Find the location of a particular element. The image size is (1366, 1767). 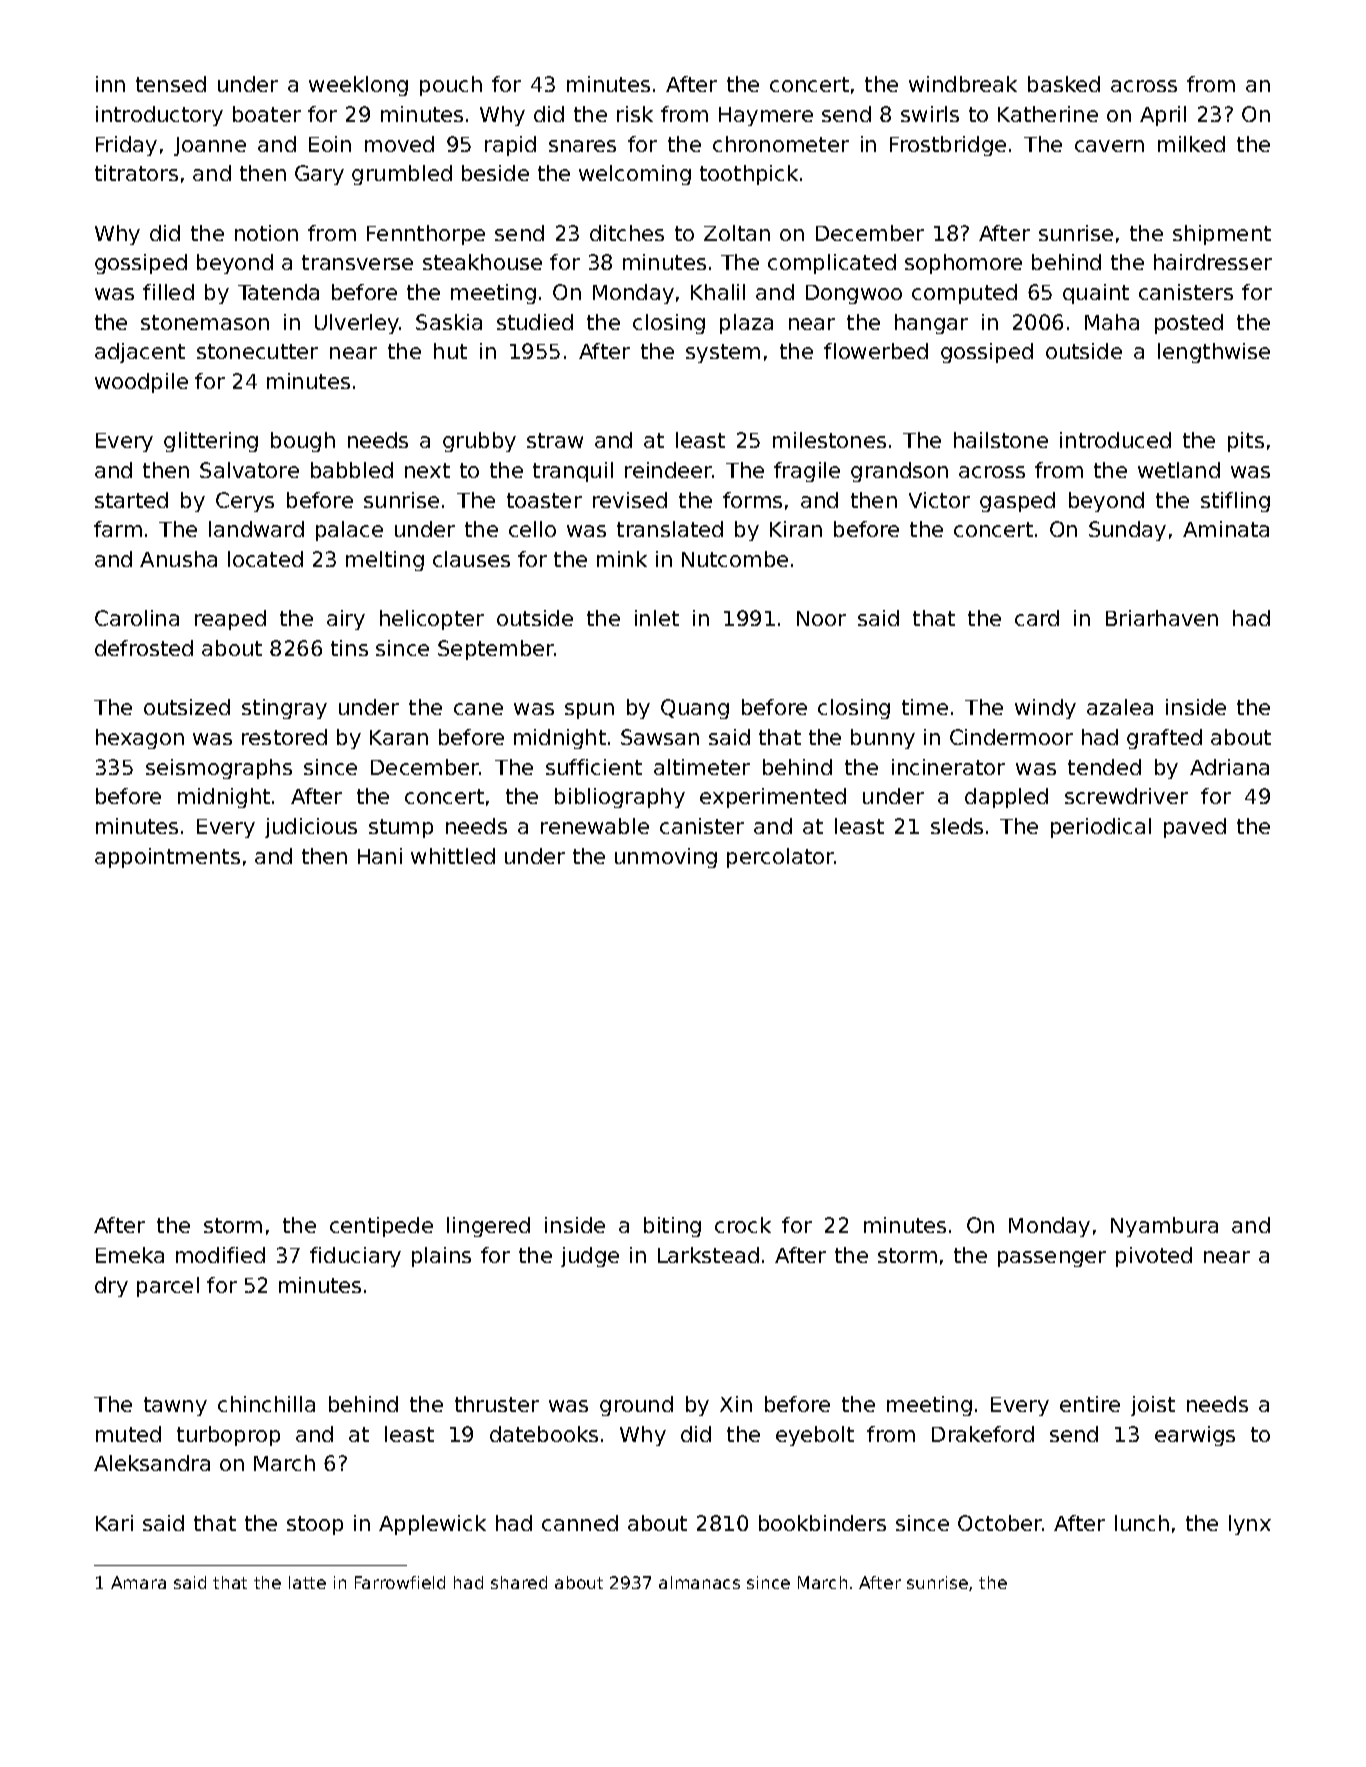

tensed is located at coordinates (171, 84).
